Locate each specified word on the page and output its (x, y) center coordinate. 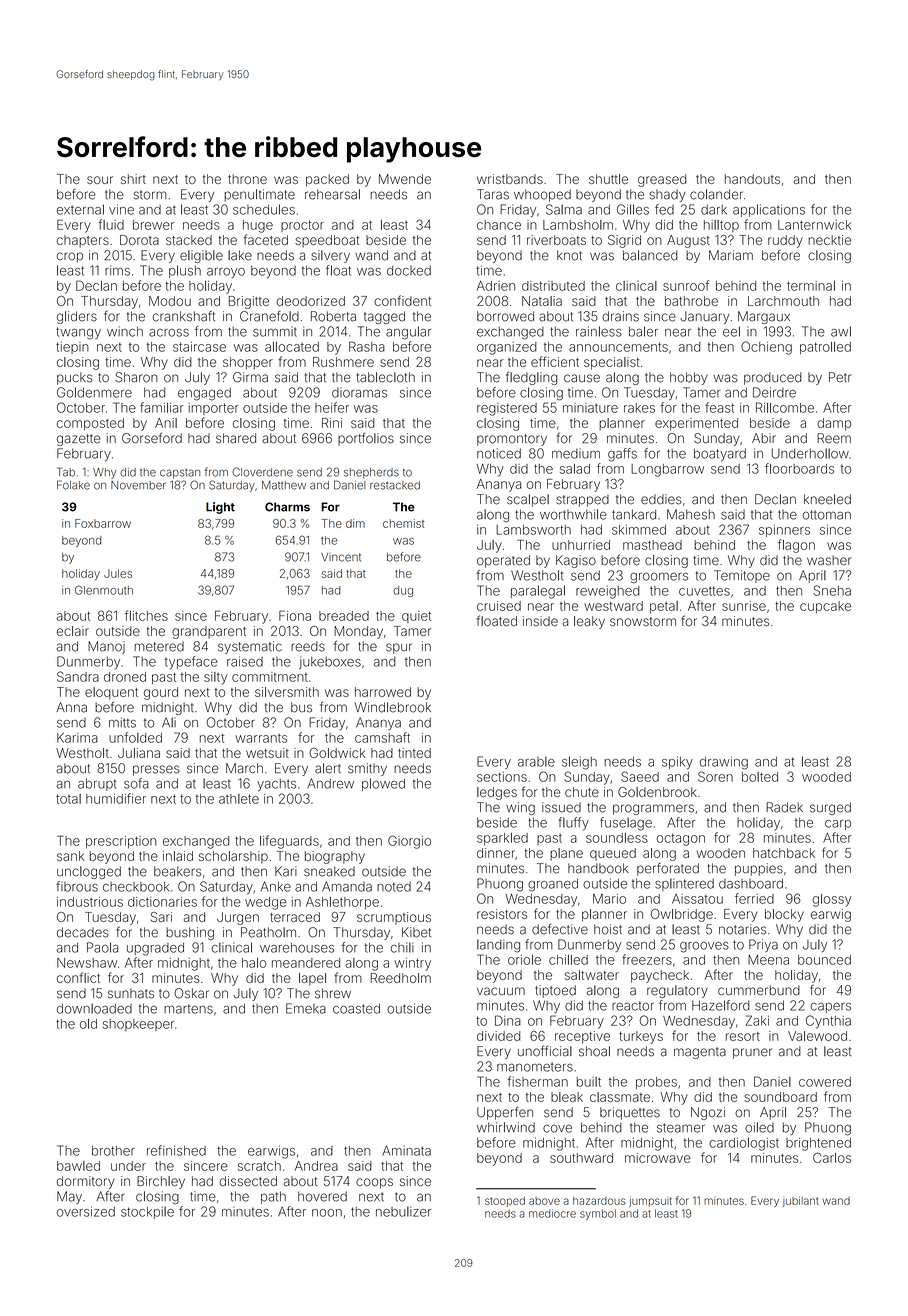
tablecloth (386, 377)
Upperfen (505, 1113)
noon (327, 1213)
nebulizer (403, 1211)
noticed (499, 453)
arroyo (226, 273)
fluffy (573, 824)
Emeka (306, 1008)
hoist (608, 929)
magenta (700, 1053)
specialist (612, 363)
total (68, 799)
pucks (74, 378)
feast (719, 407)
